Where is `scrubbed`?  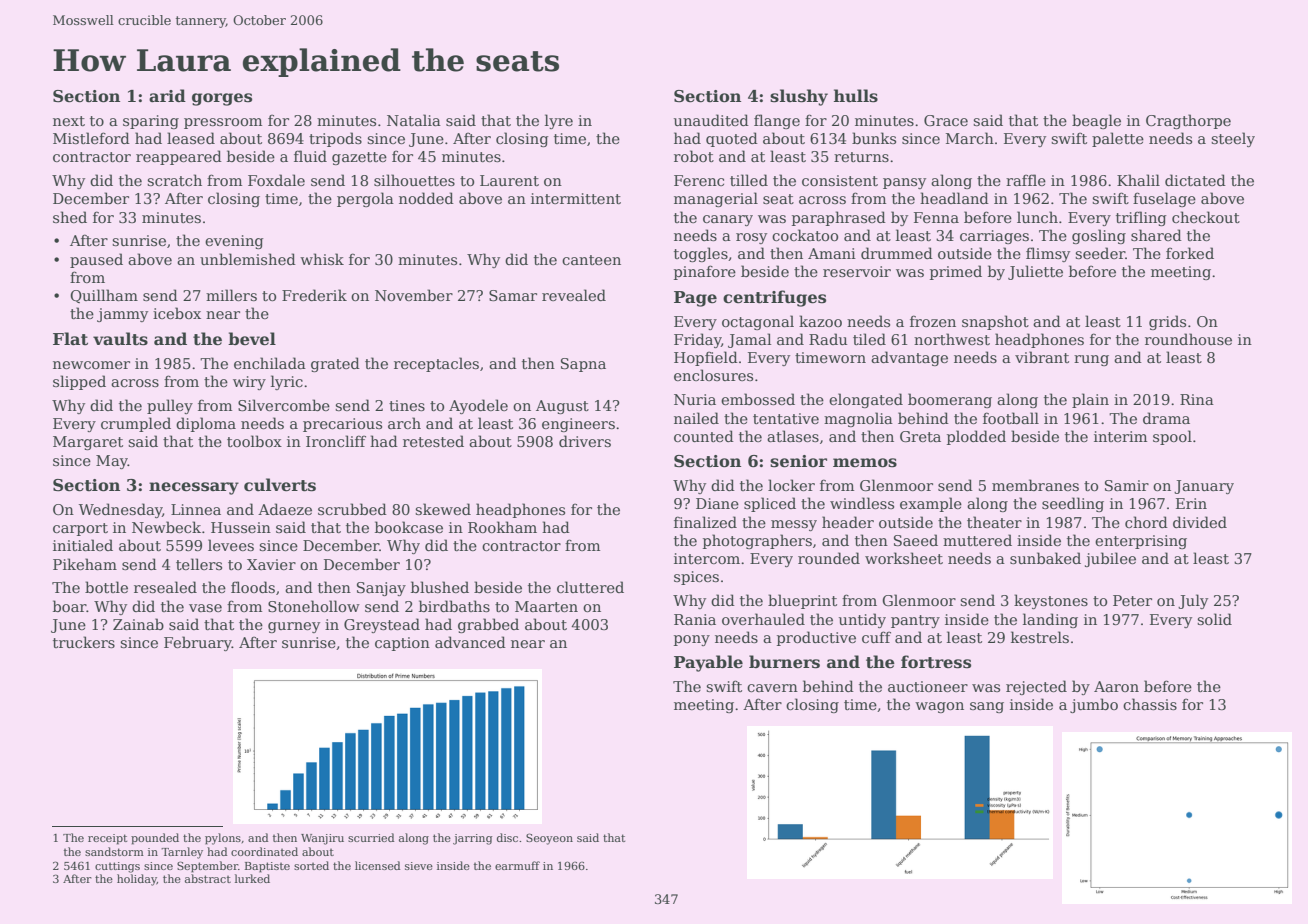 scrubbed is located at coordinates (352, 509).
